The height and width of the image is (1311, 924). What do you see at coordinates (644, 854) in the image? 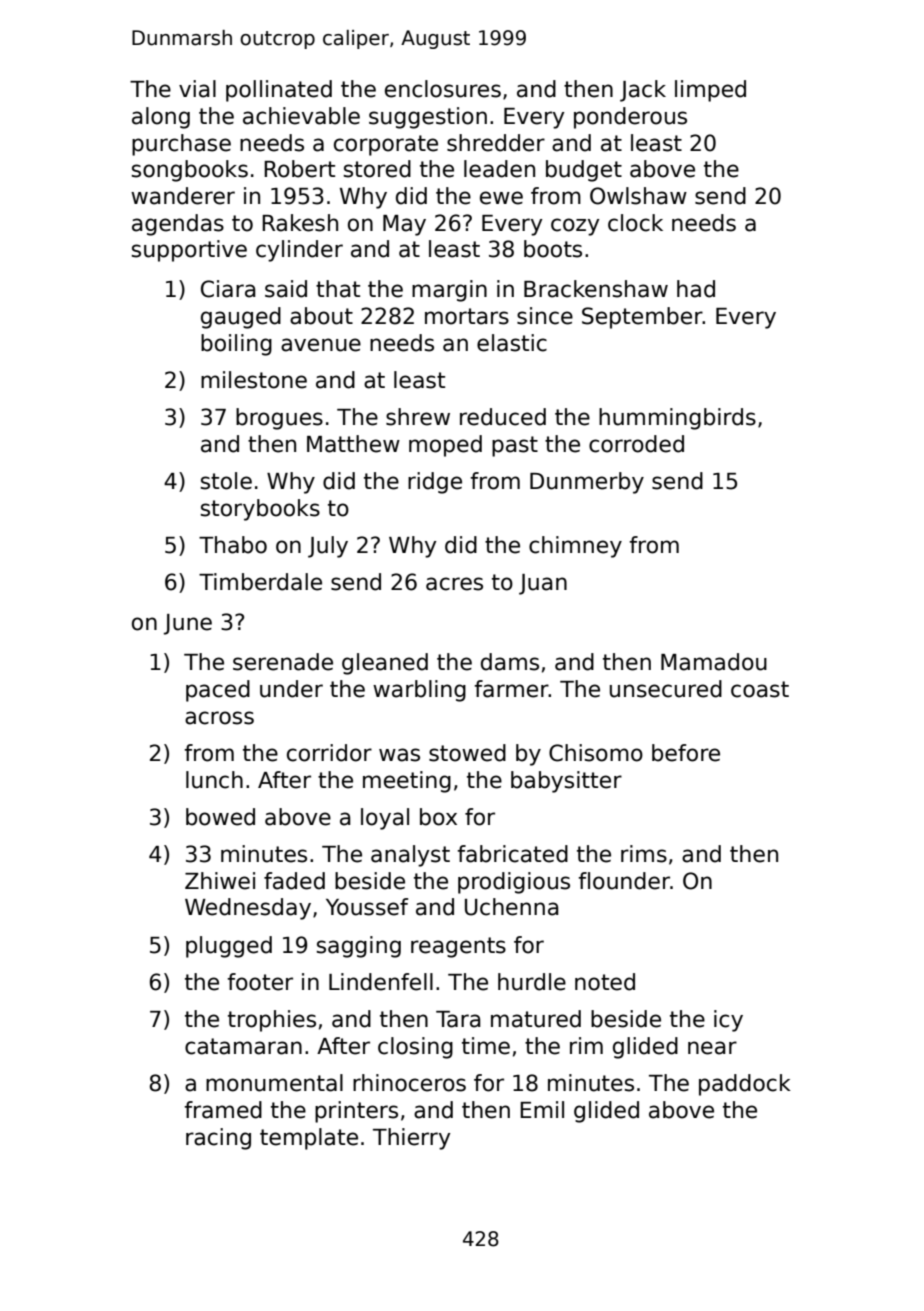
I see `rims` at bounding box center [644, 854].
